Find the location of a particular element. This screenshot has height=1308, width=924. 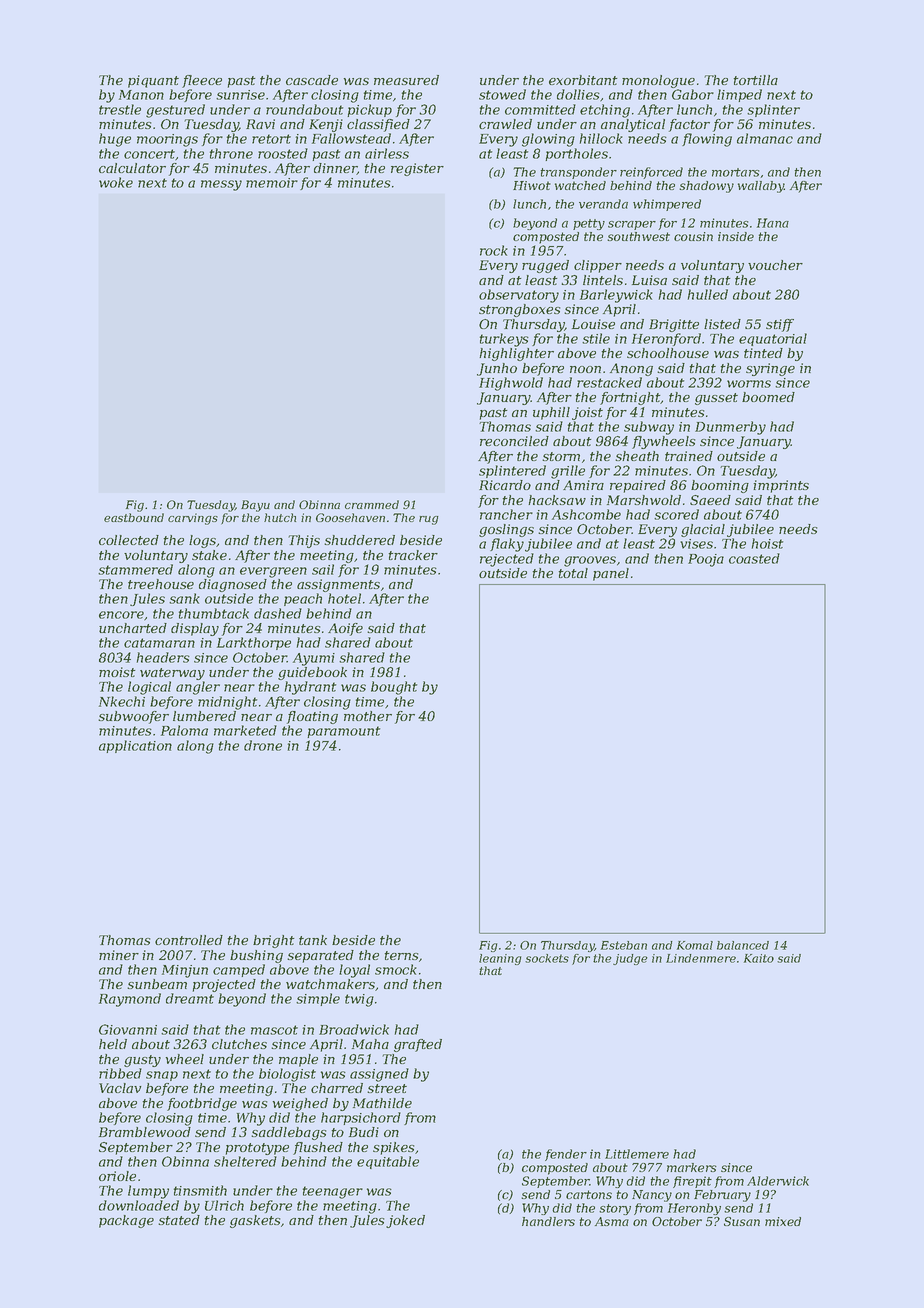

teenager is located at coordinates (333, 1192).
